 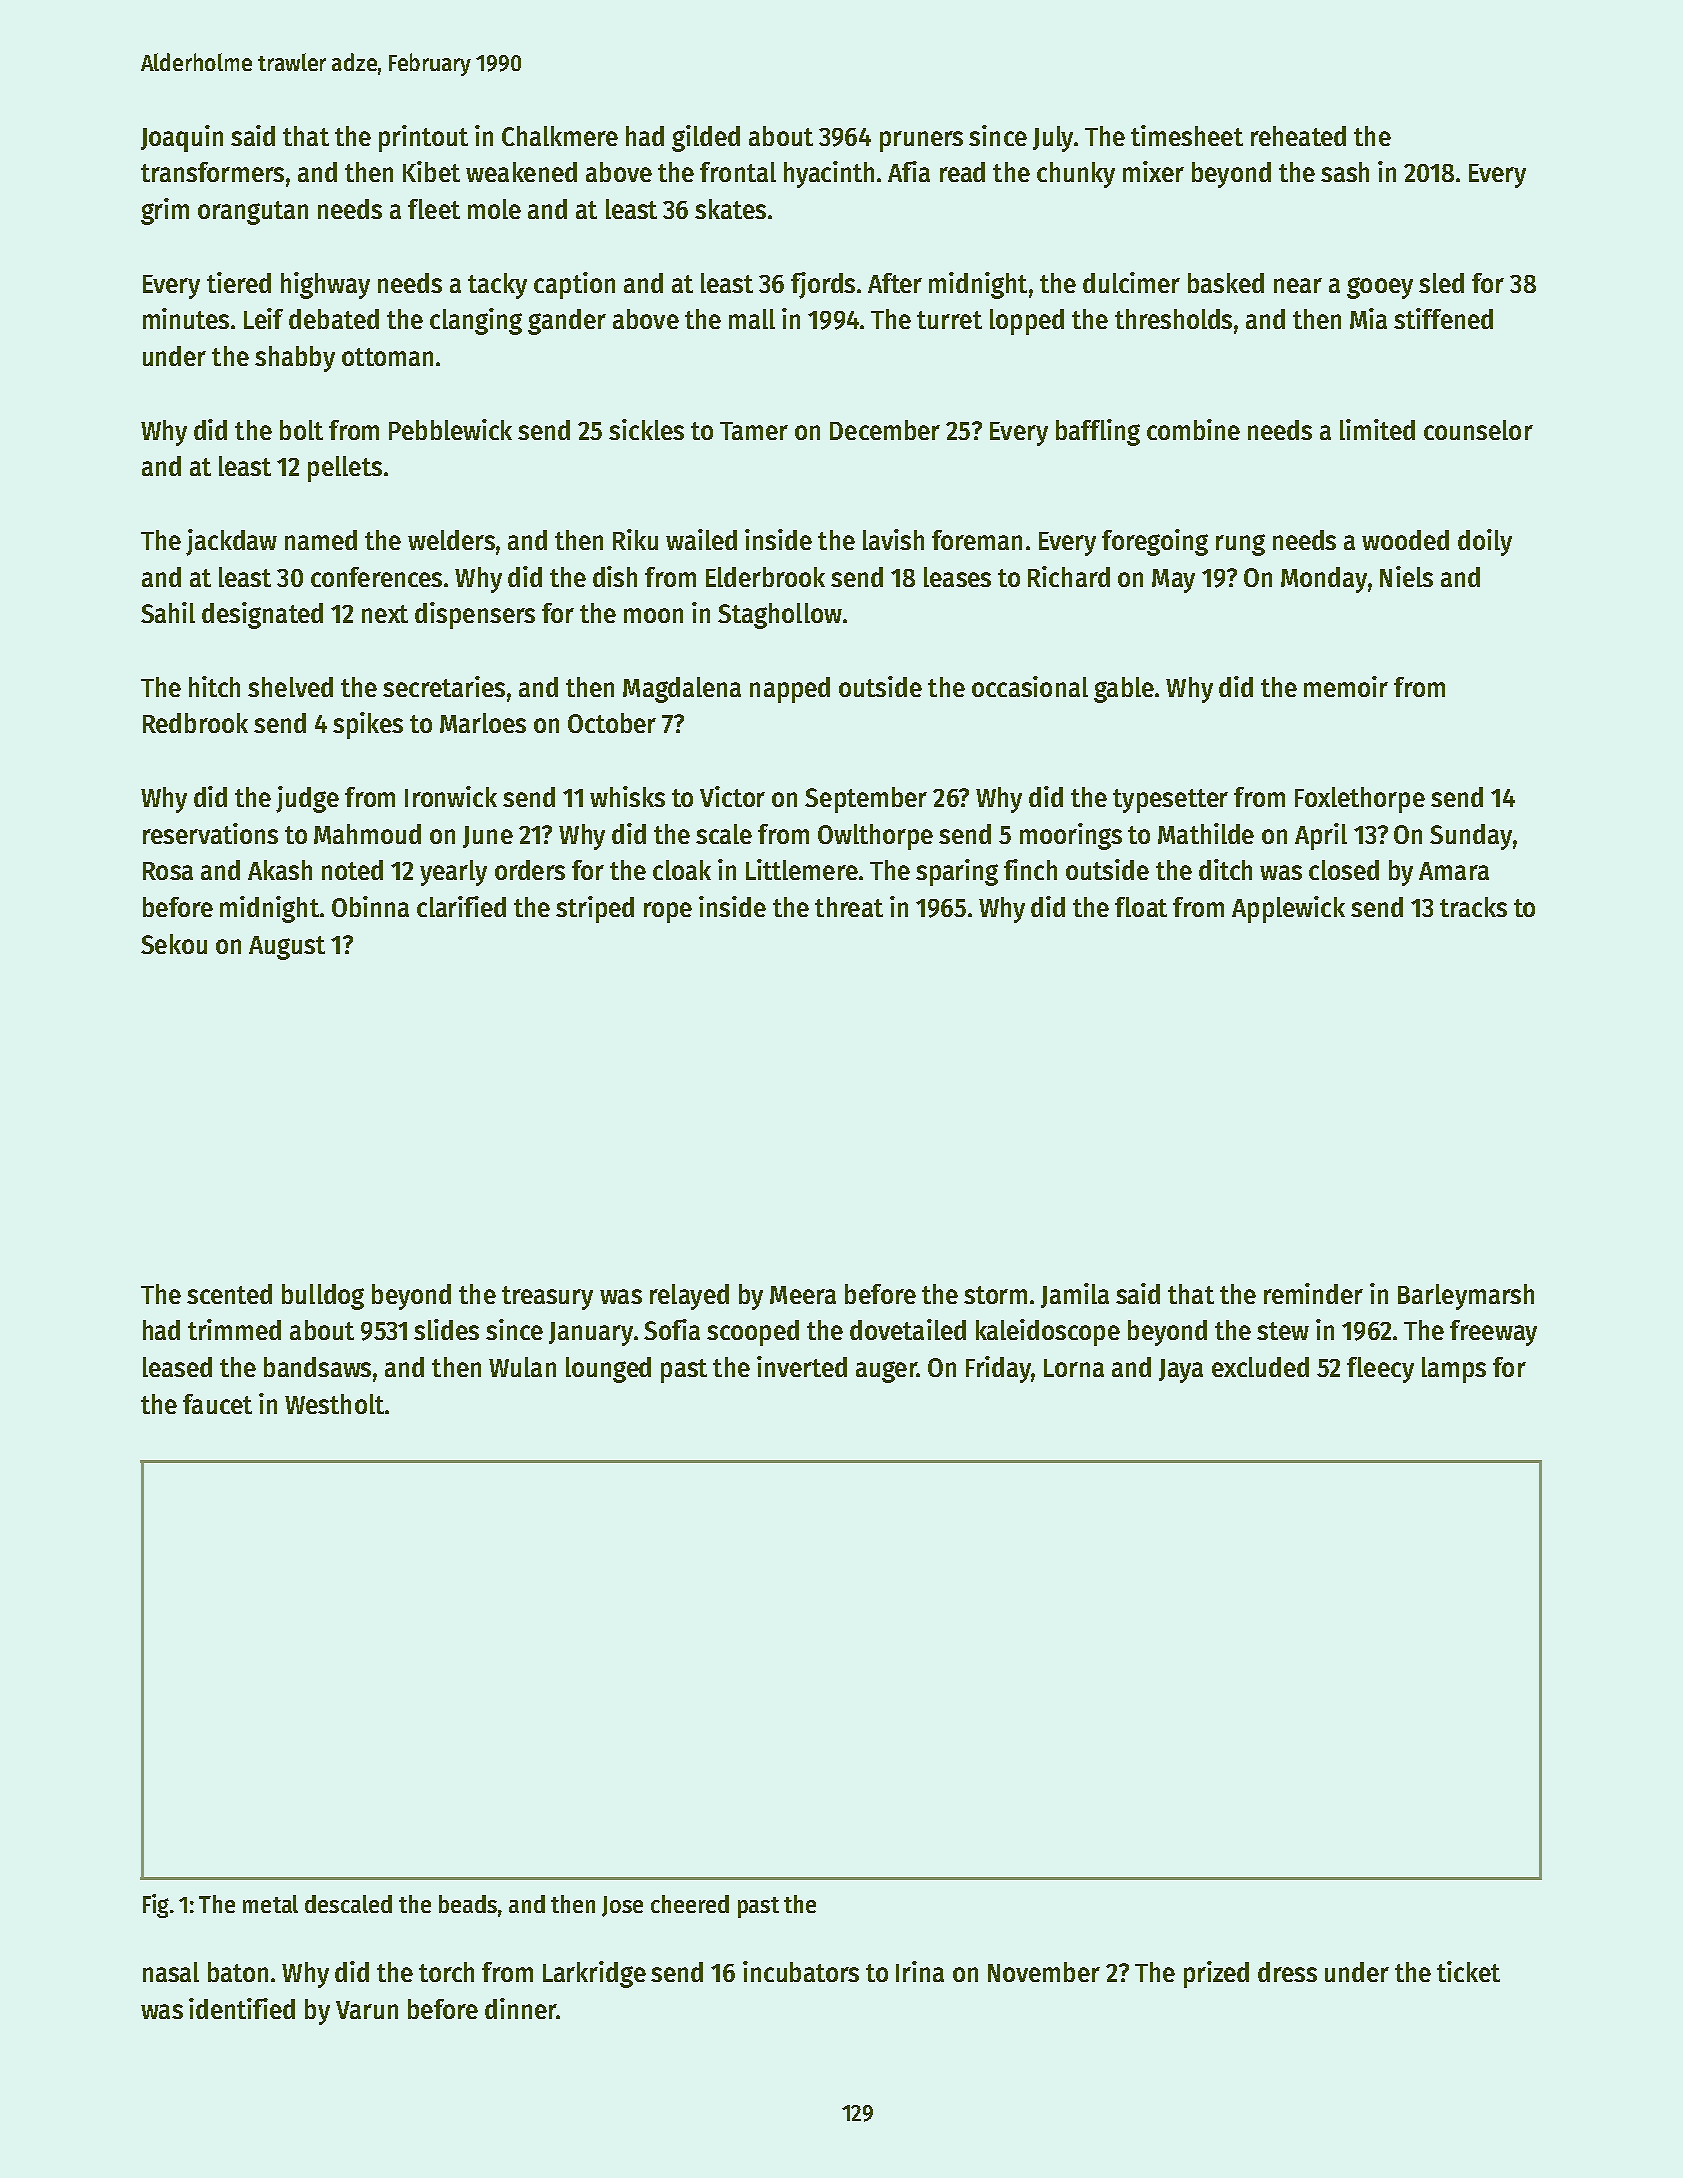 What do you see at coordinates (520, 2008) in the page?
I see `dinner` at bounding box center [520, 2008].
